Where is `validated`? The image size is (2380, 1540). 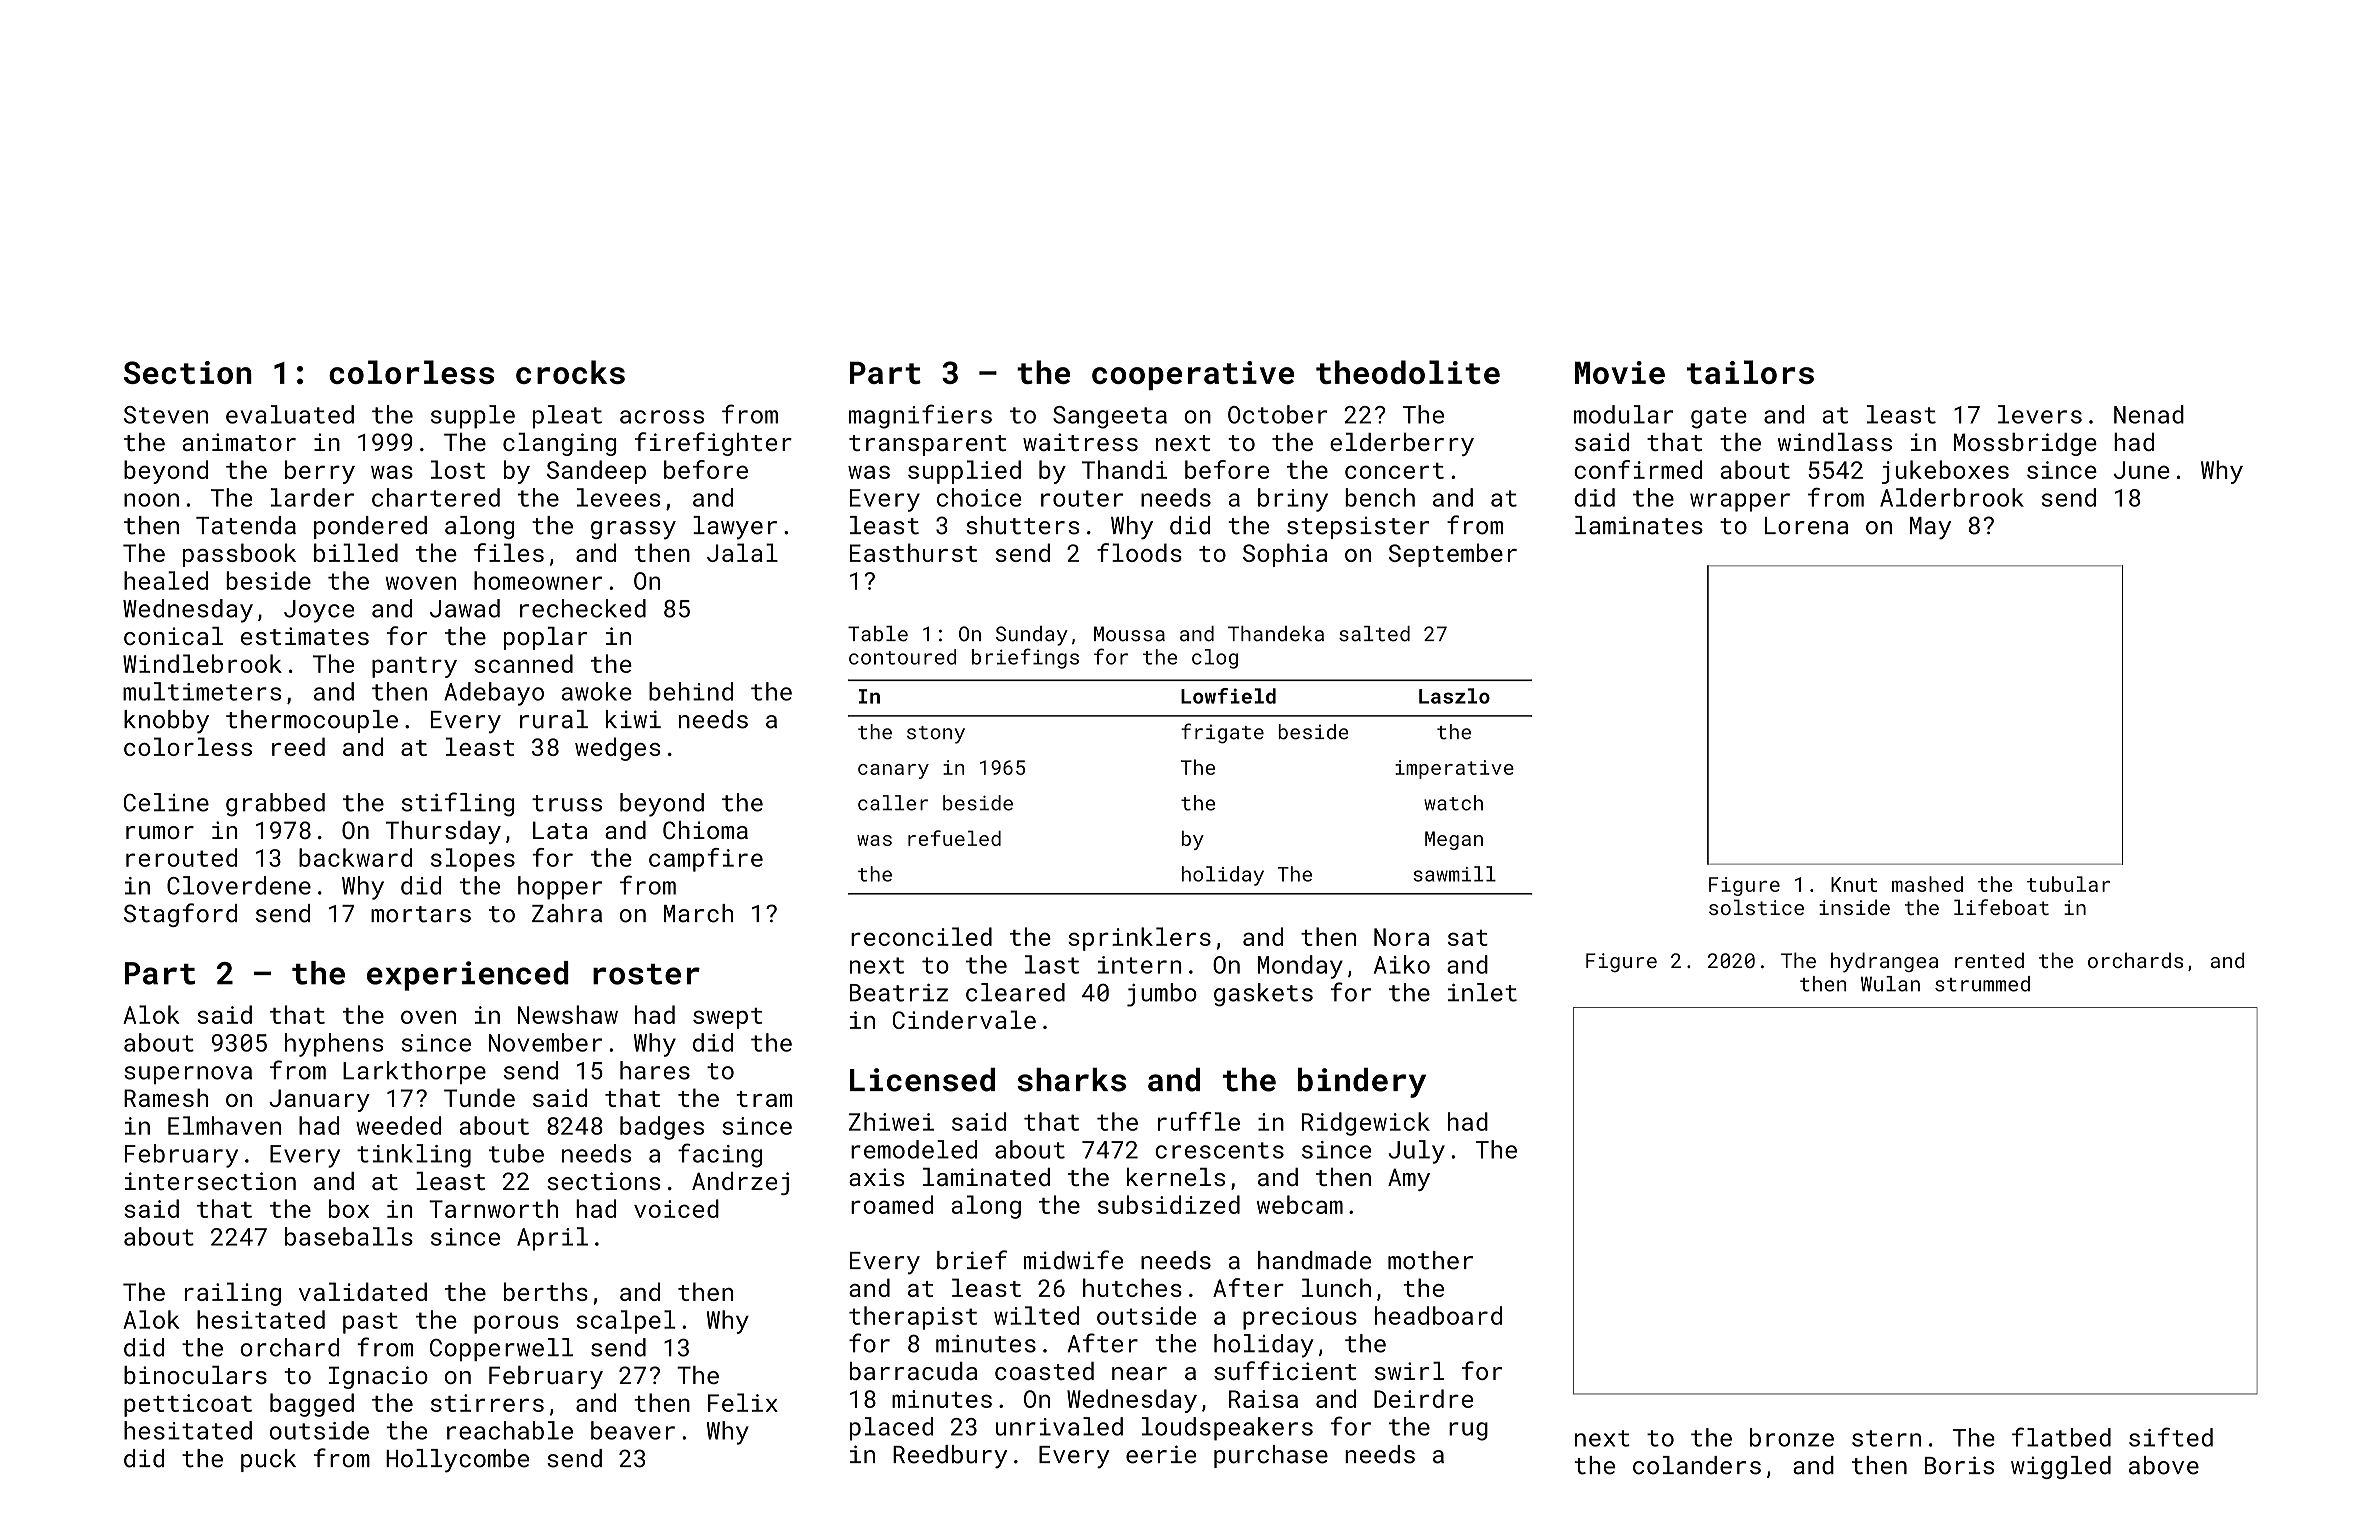
validated is located at coordinates (363, 1291).
